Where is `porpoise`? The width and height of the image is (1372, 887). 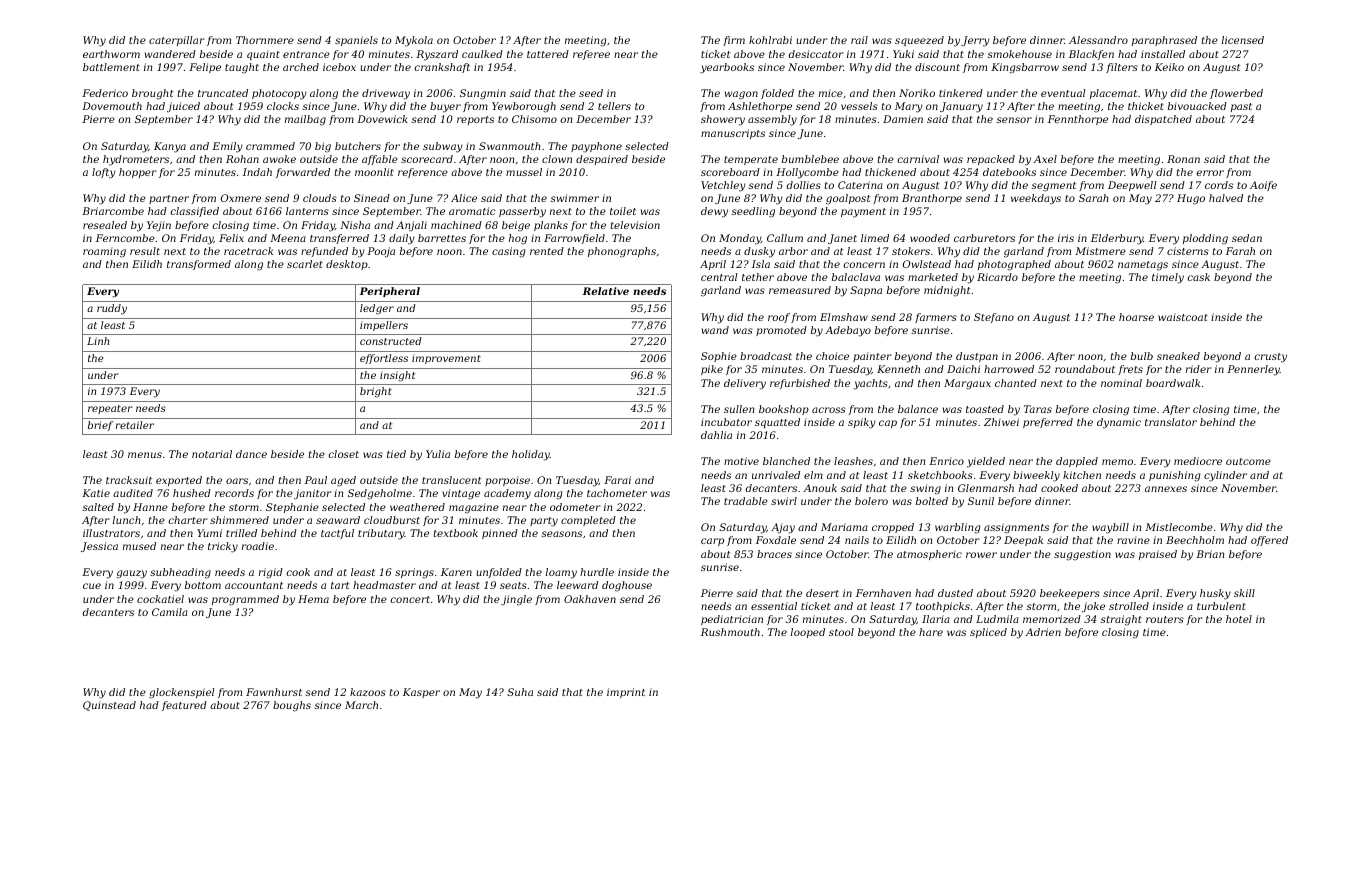 porpoise is located at coordinates (507, 481).
